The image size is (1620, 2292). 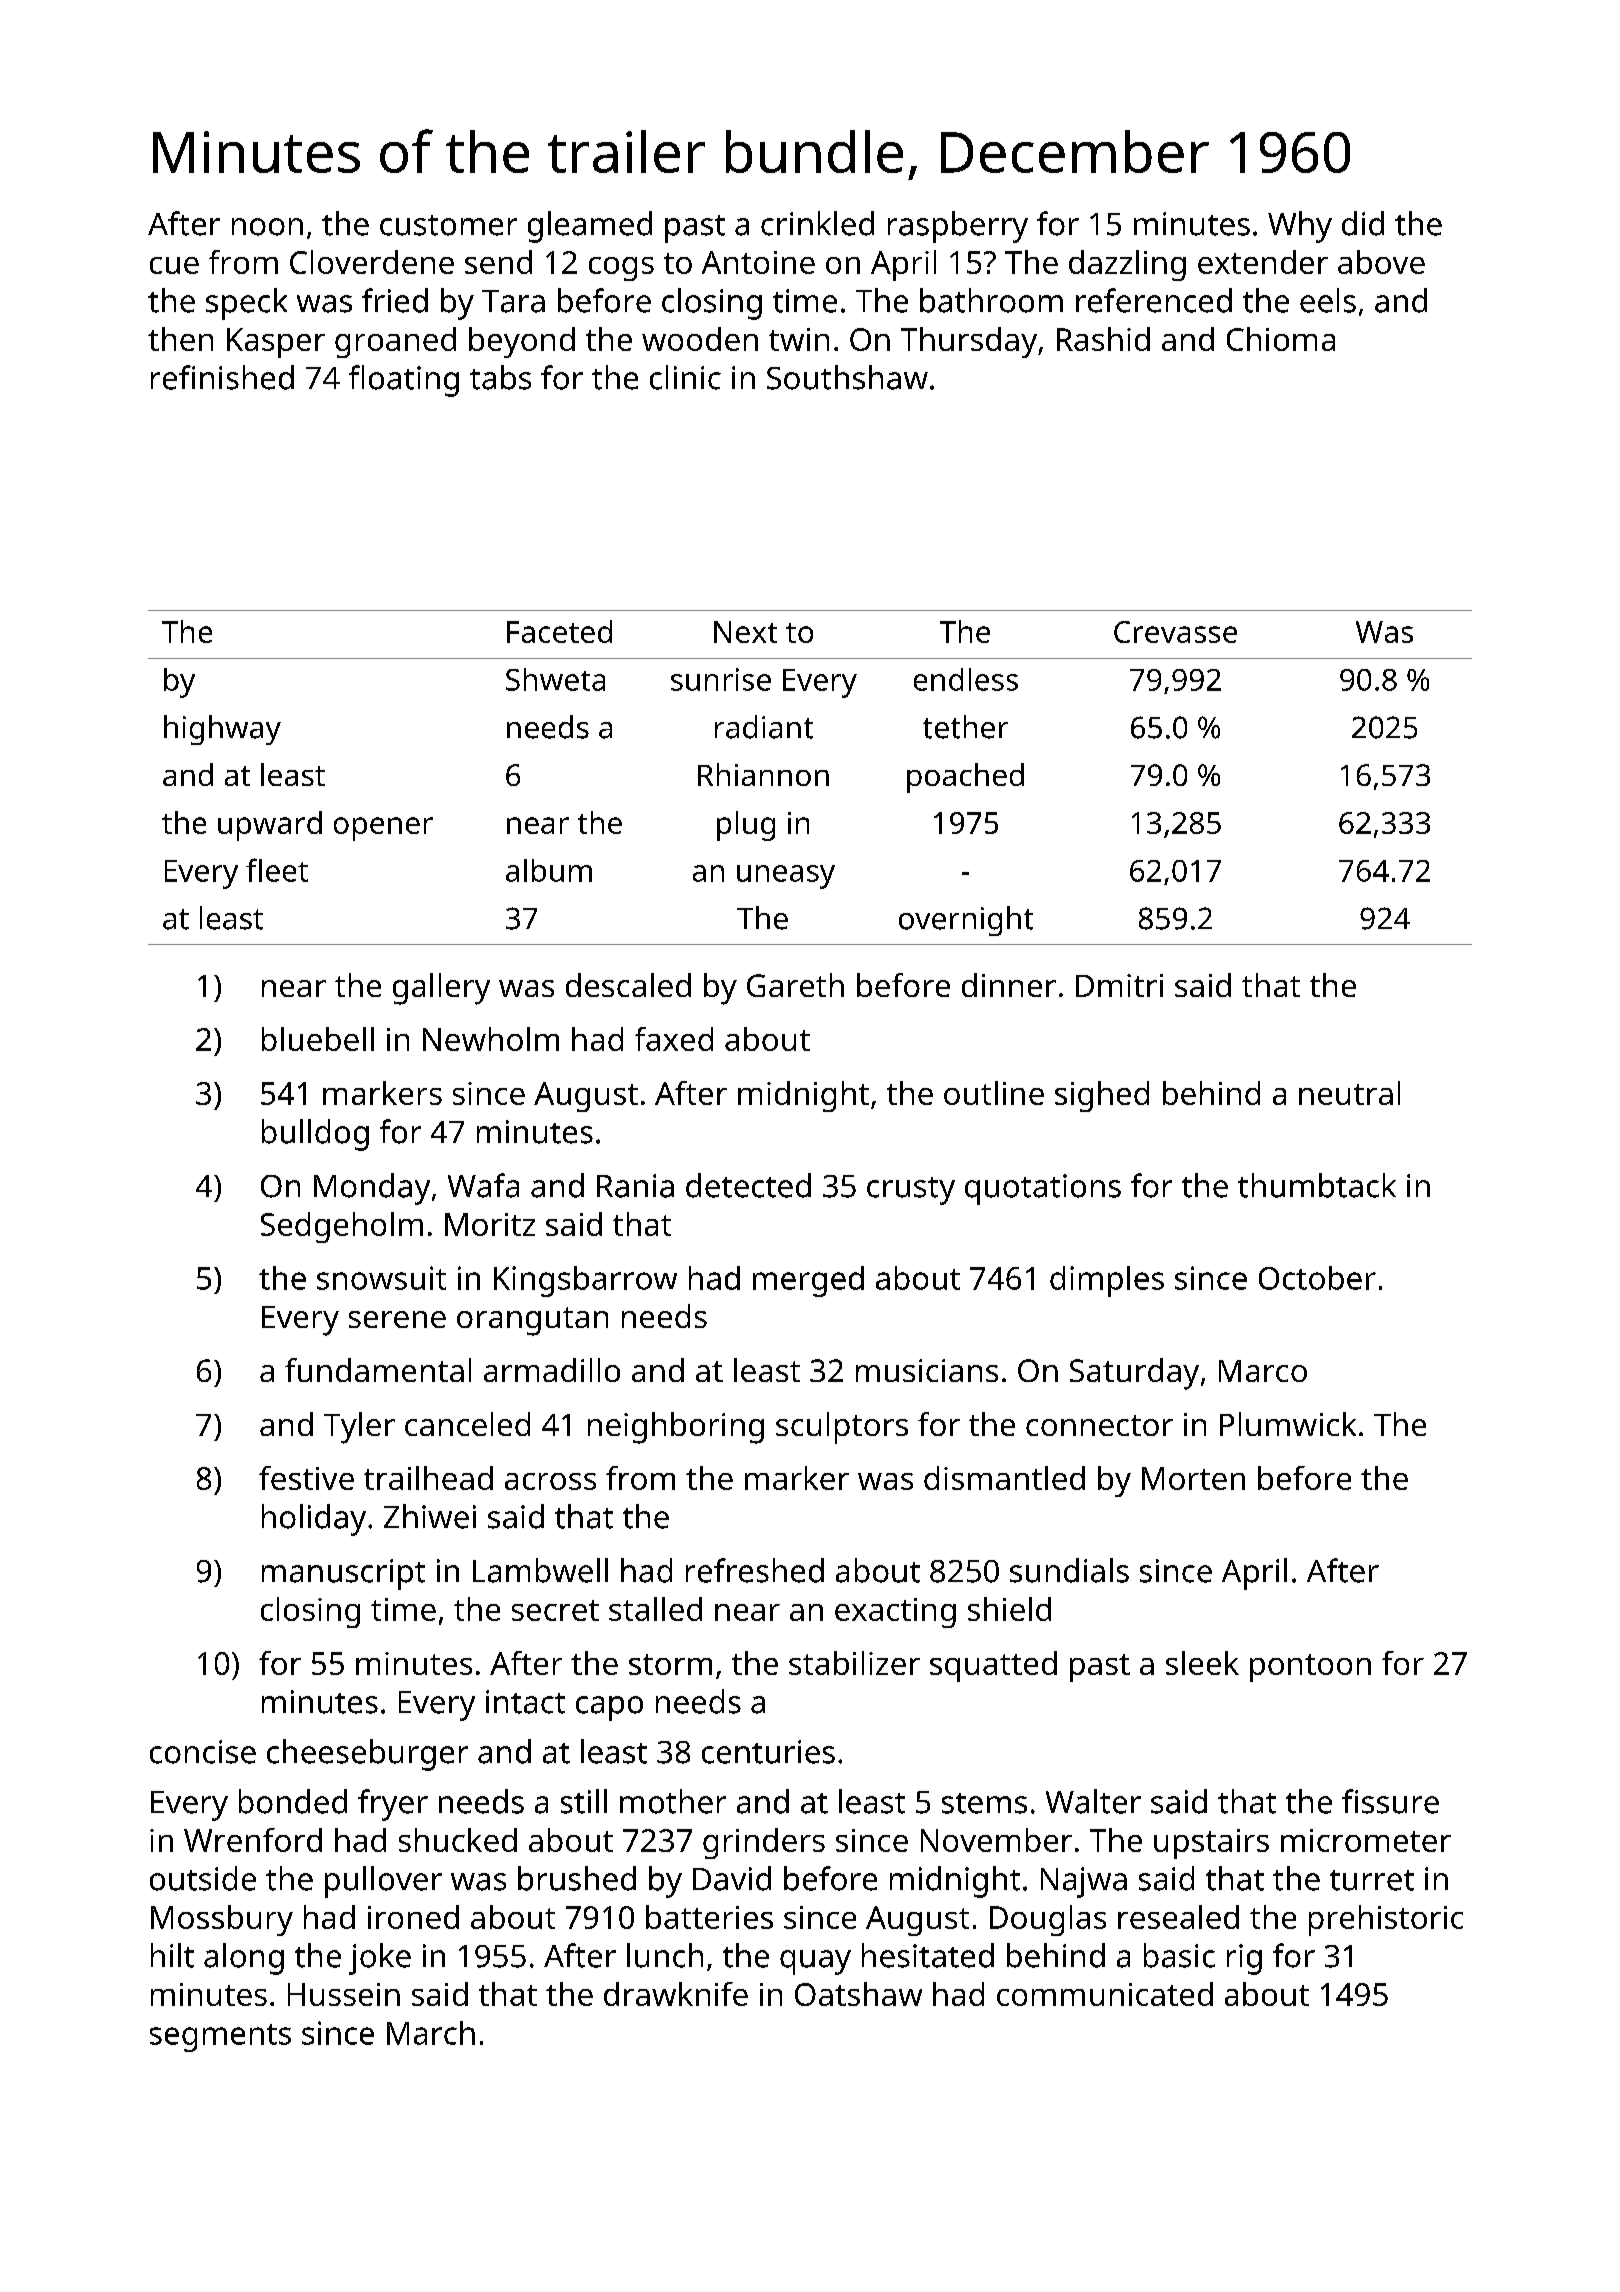 What do you see at coordinates (172, 1955) in the page?
I see `hilt` at bounding box center [172, 1955].
